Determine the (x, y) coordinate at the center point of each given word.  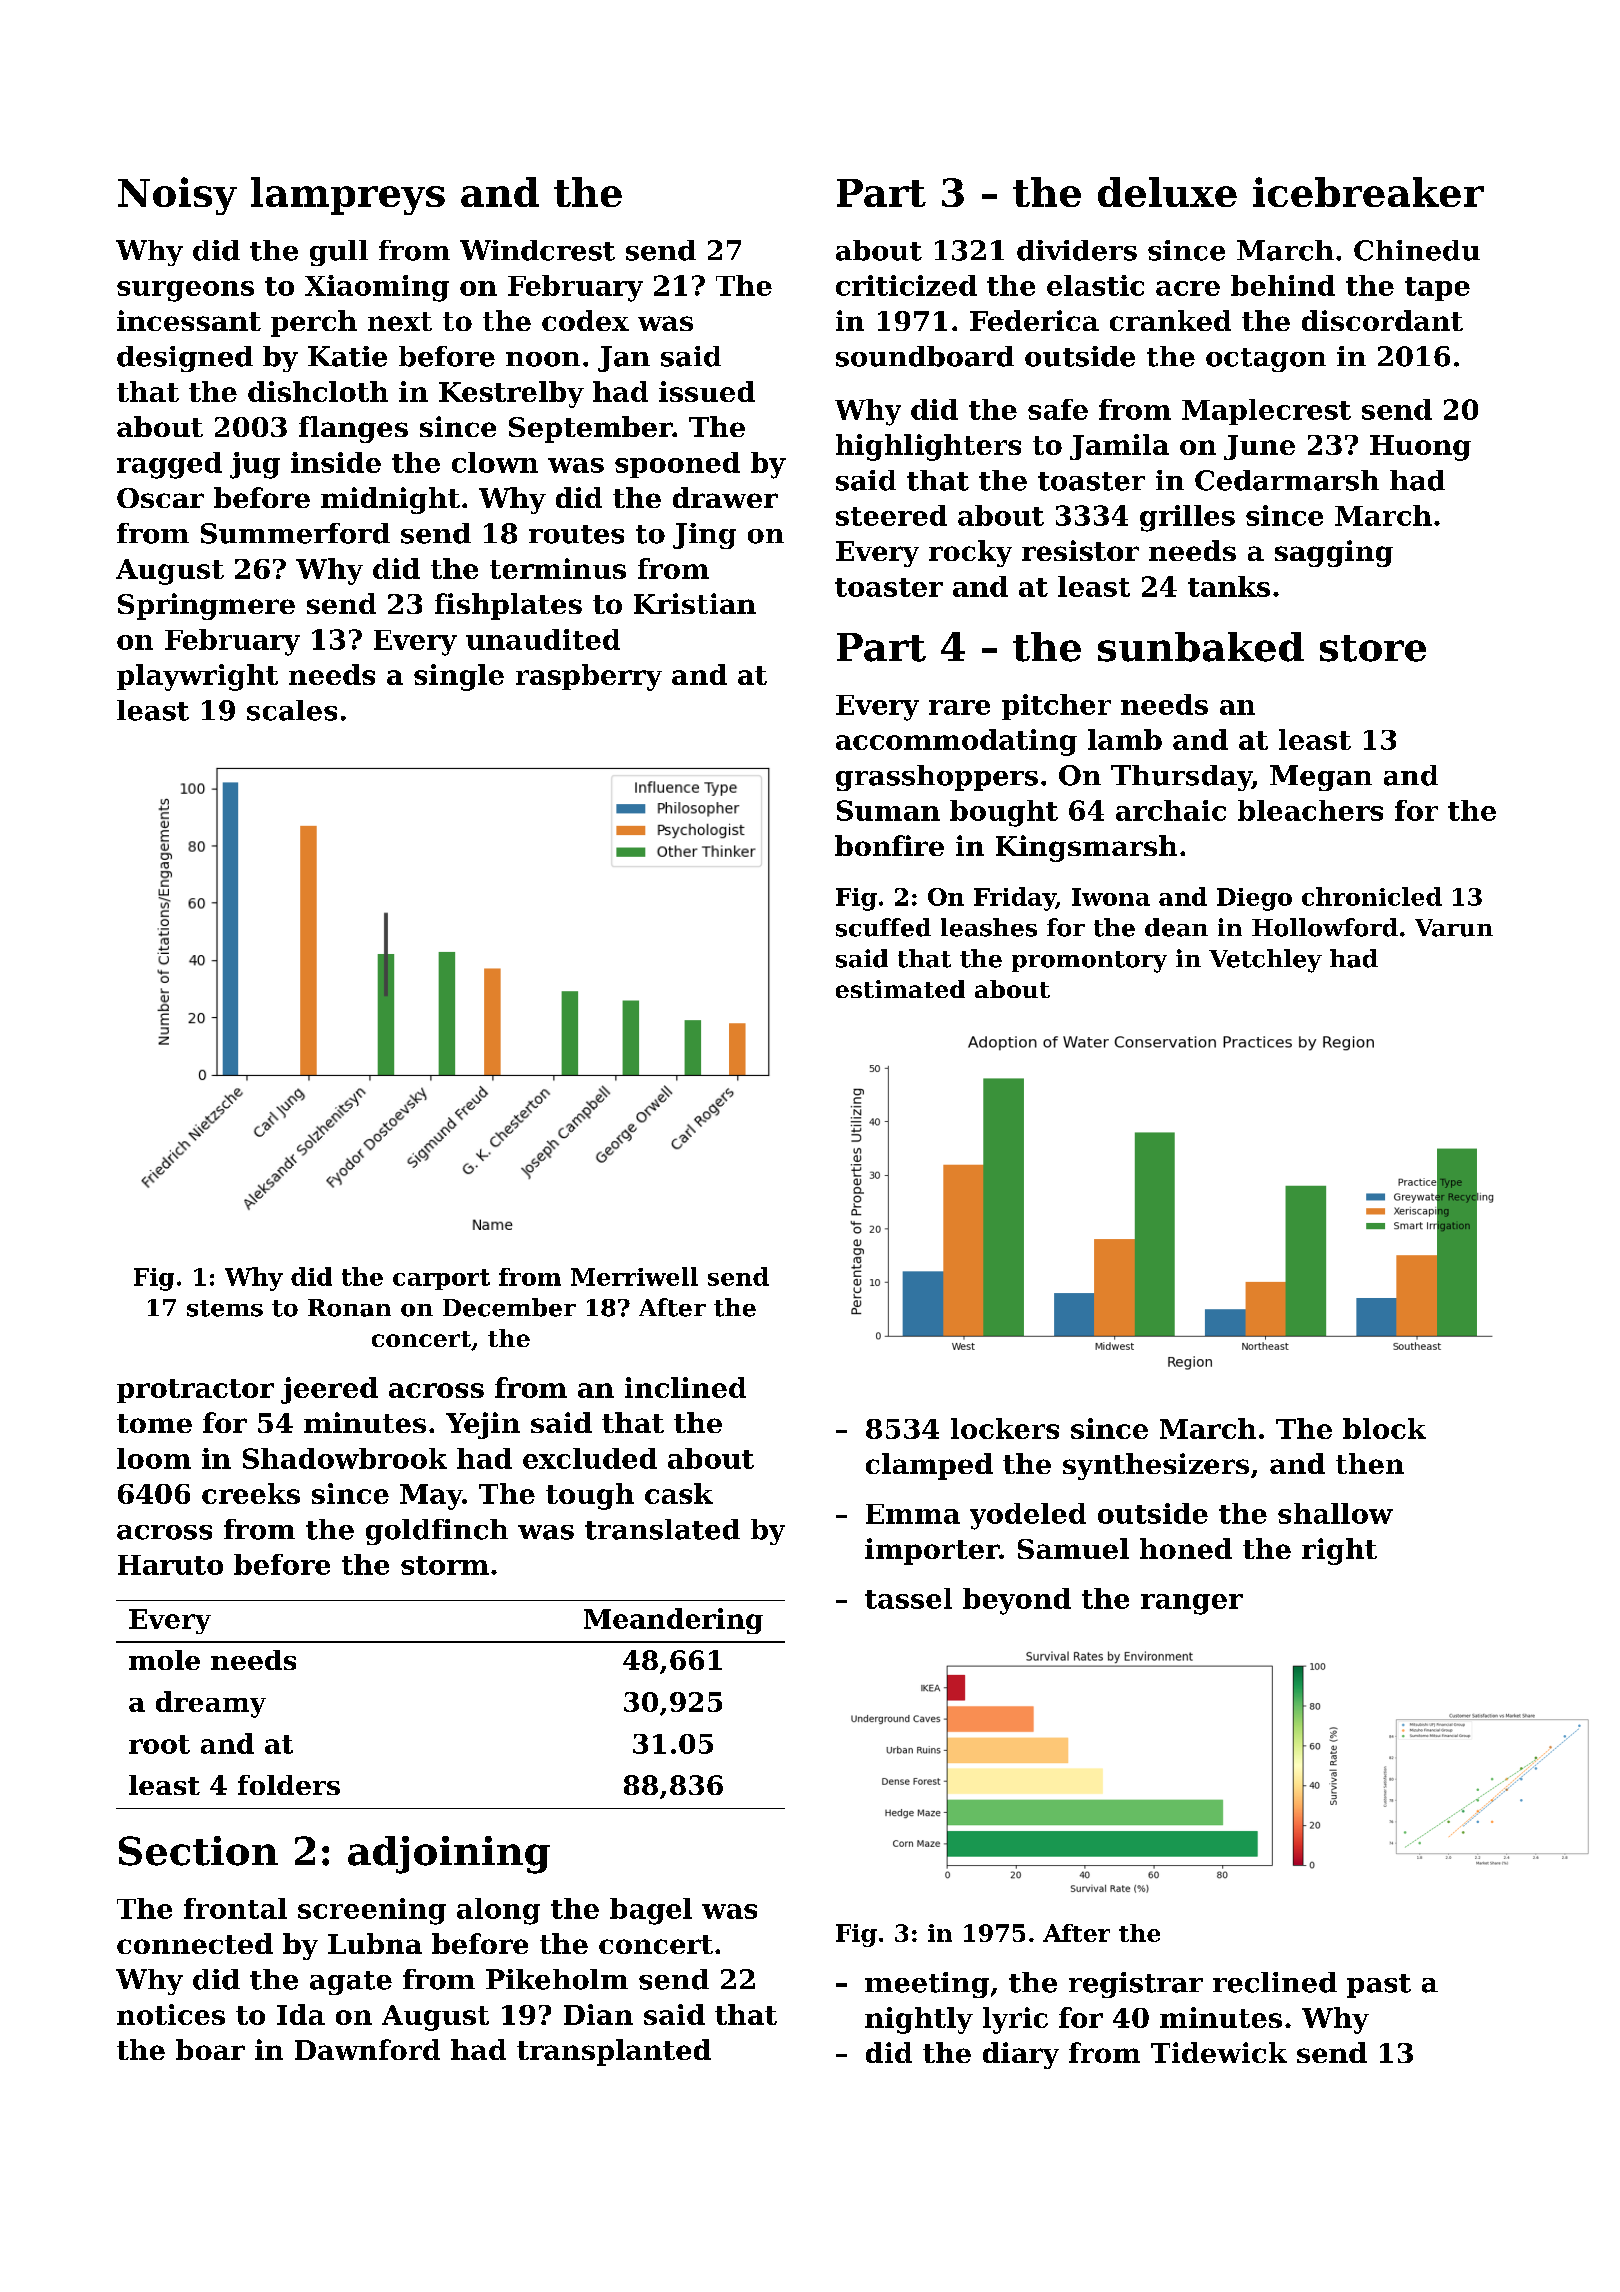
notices (171, 2014)
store (1373, 648)
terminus (558, 568)
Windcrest (537, 250)
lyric (1015, 2020)
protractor (195, 1391)
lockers (1005, 1428)
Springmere (206, 606)
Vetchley (1265, 961)
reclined (1275, 1982)
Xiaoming (377, 288)
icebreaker (1368, 192)
